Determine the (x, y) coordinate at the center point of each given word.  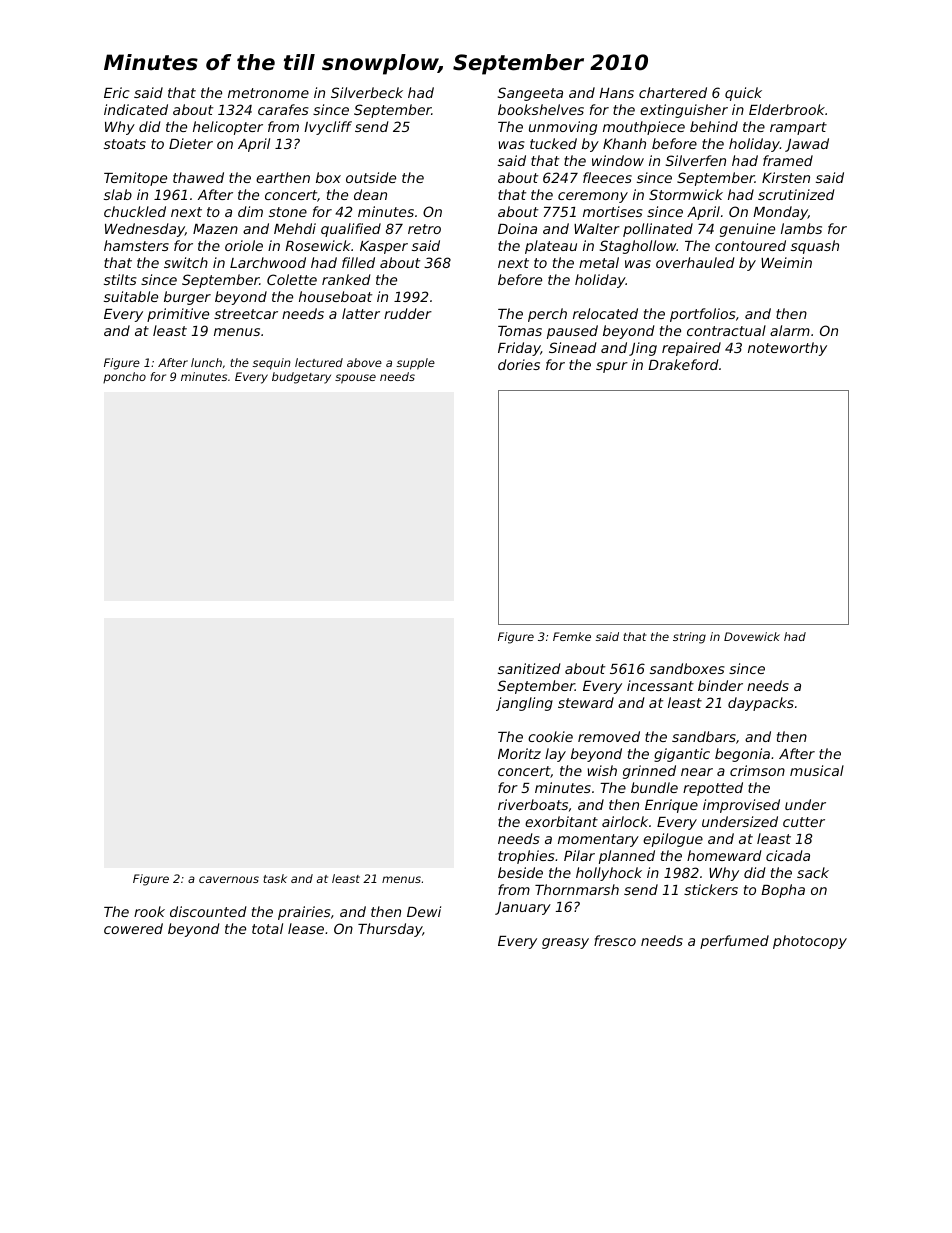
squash (815, 247)
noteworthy (787, 349)
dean (370, 194)
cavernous (229, 879)
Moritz (519, 753)
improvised (741, 806)
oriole (244, 245)
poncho (124, 377)
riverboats (533, 804)
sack (813, 872)
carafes (283, 109)
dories (519, 364)
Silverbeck (367, 92)
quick (743, 94)
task (275, 878)
